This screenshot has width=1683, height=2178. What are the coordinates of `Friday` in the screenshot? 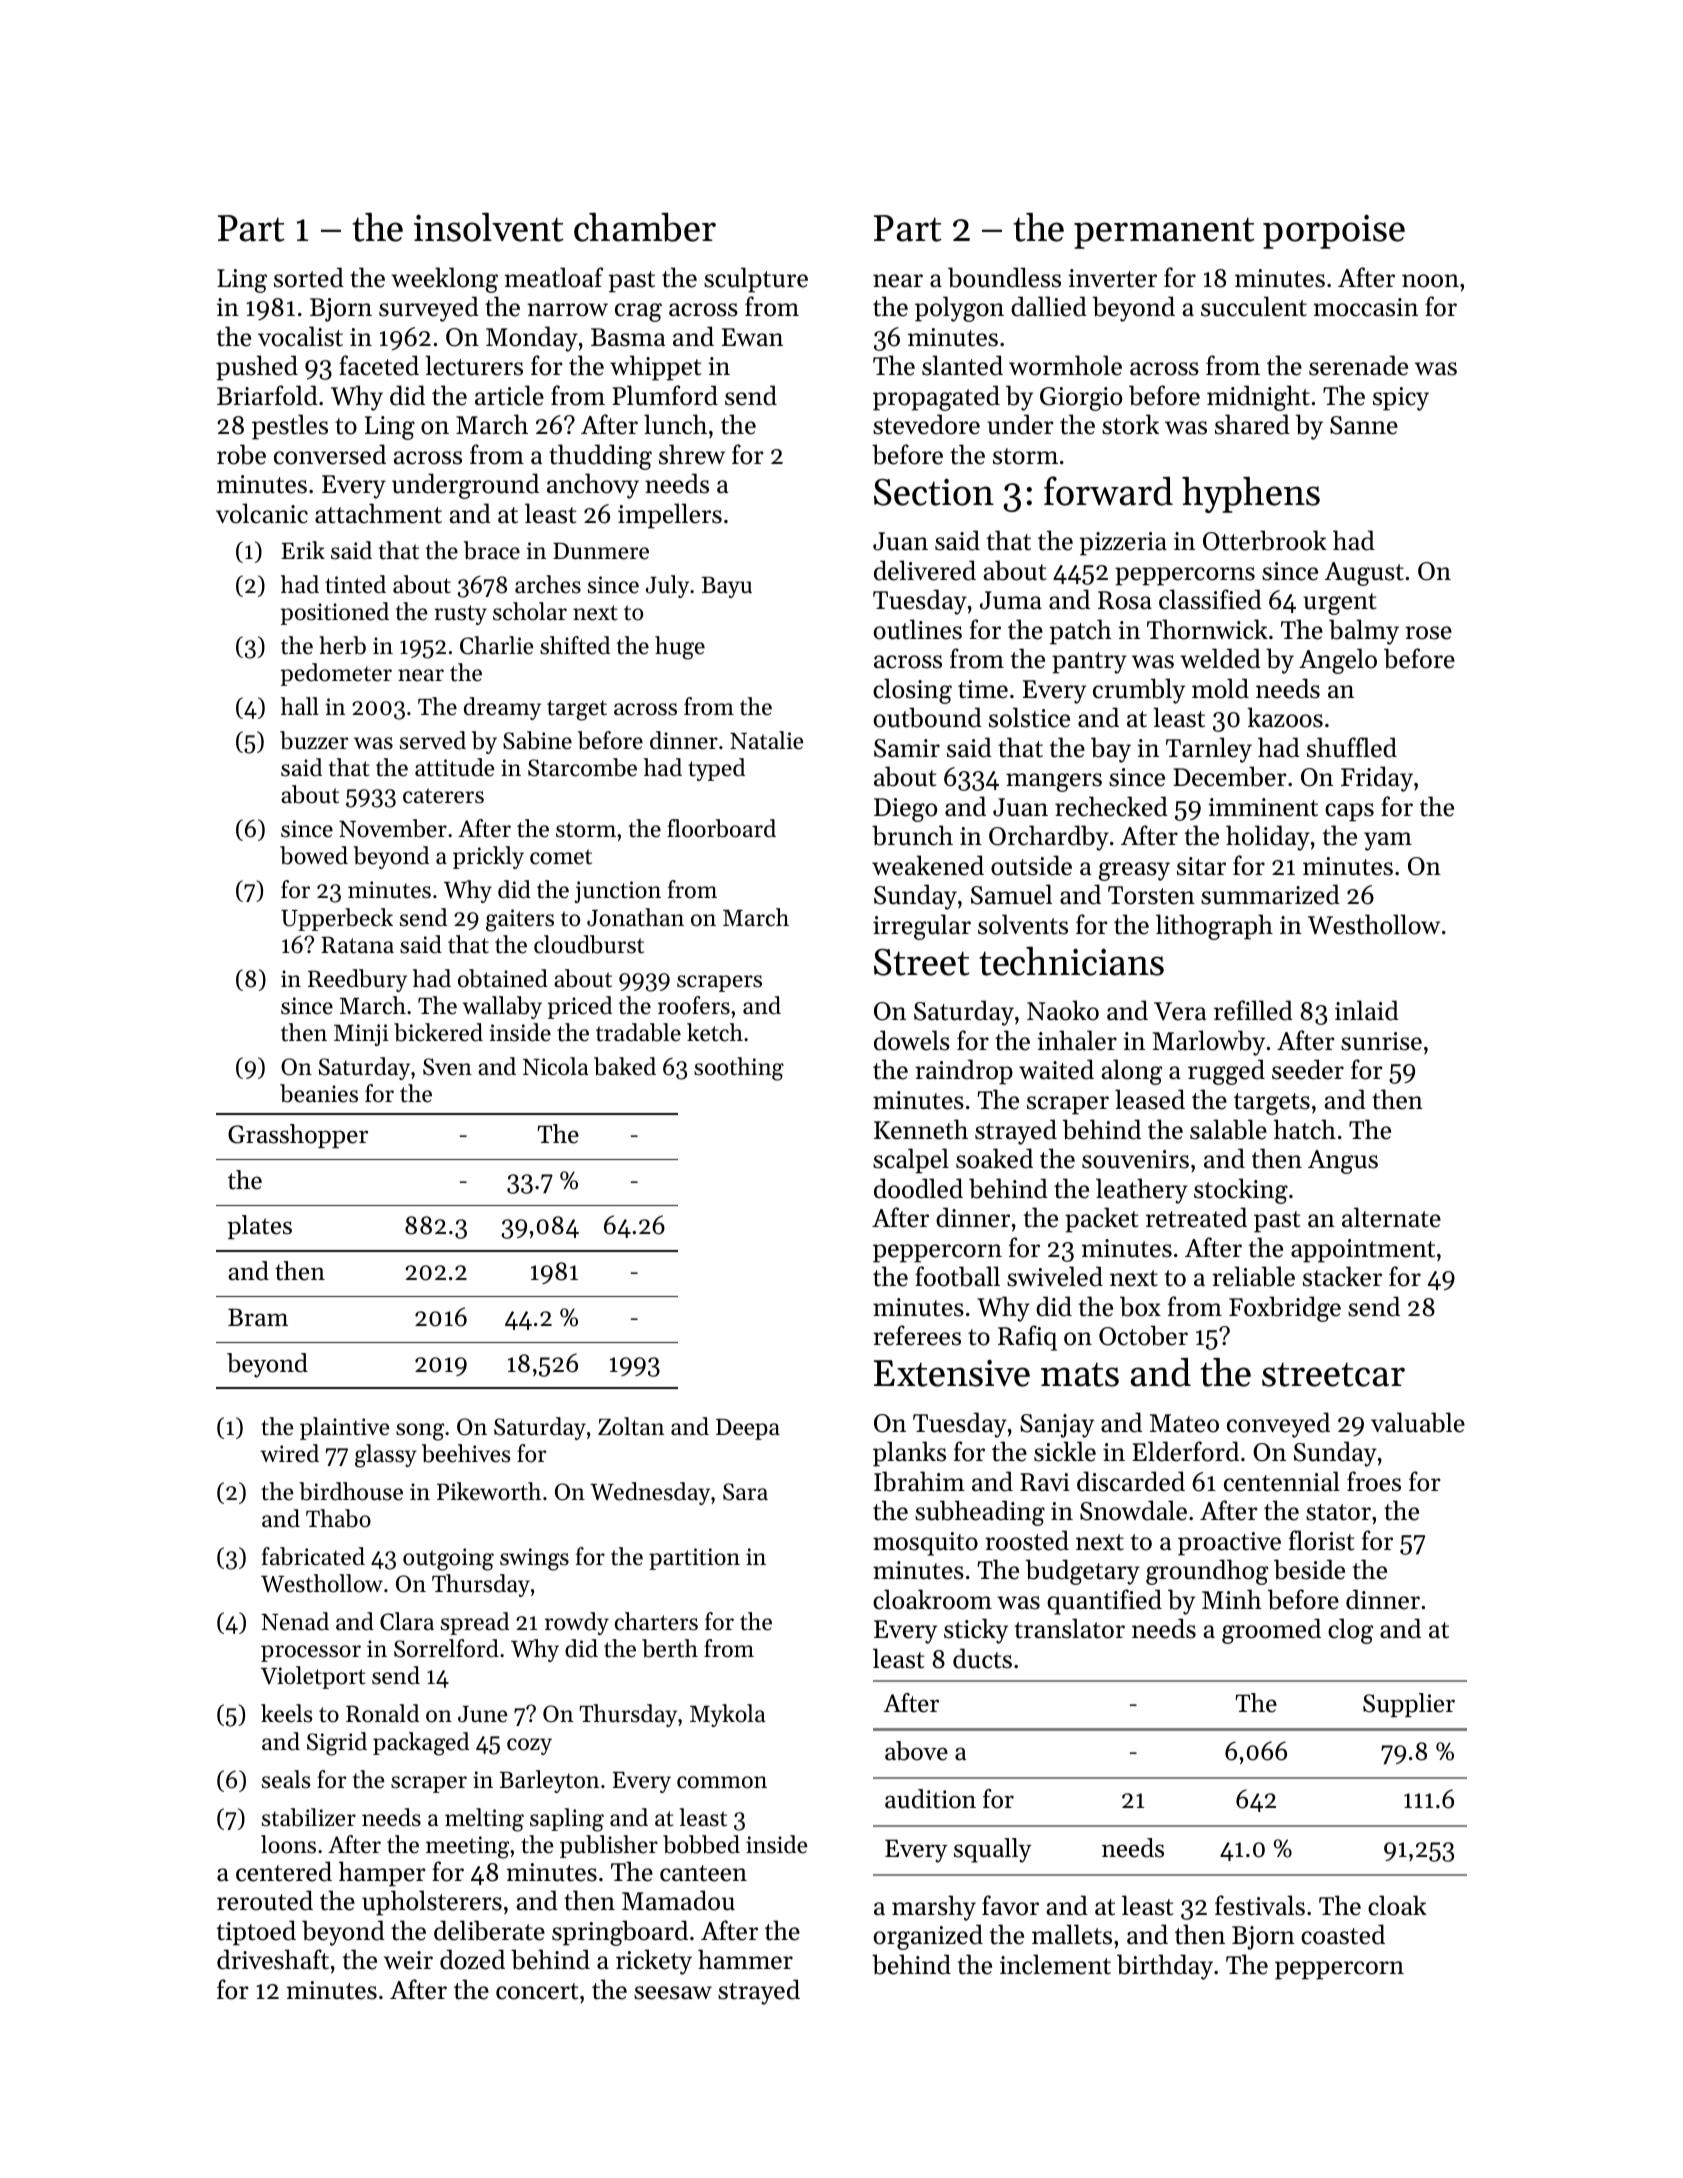 It's located at (1377, 779).
